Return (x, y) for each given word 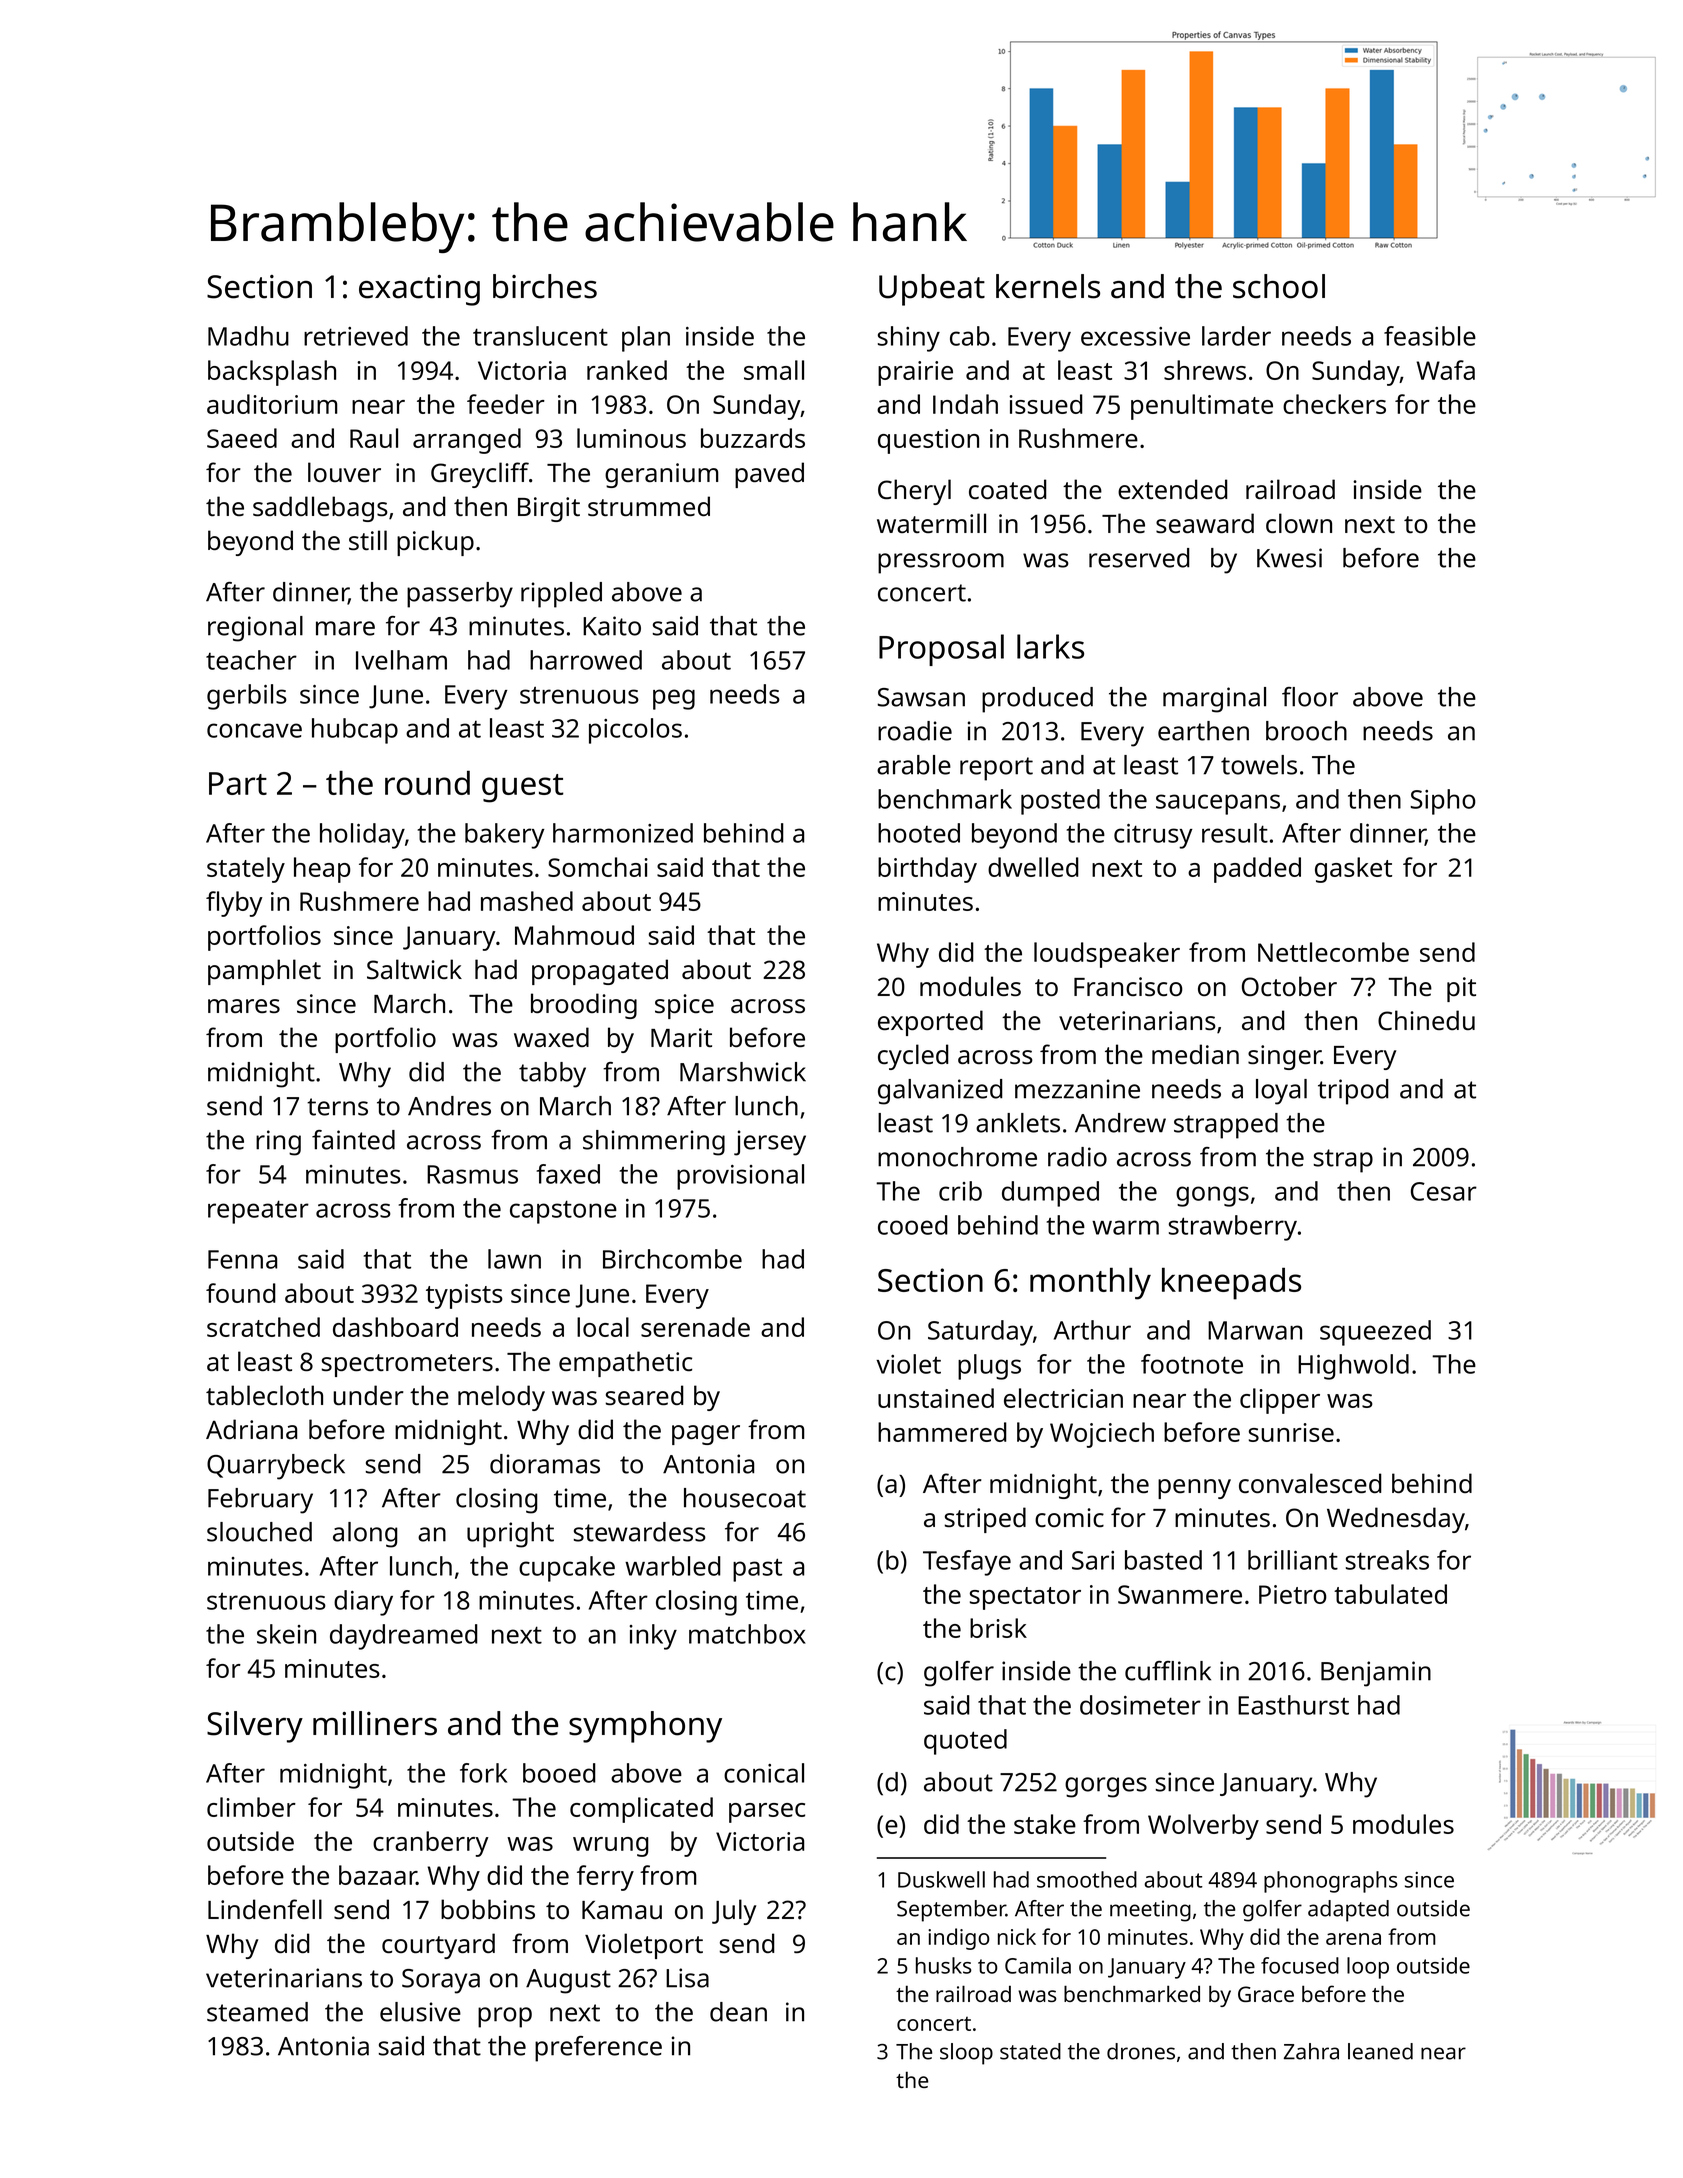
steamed (257, 2012)
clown (1299, 523)
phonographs (1331, 1882)
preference (598, 2049)
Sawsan (921, 697)
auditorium (272, 404)
